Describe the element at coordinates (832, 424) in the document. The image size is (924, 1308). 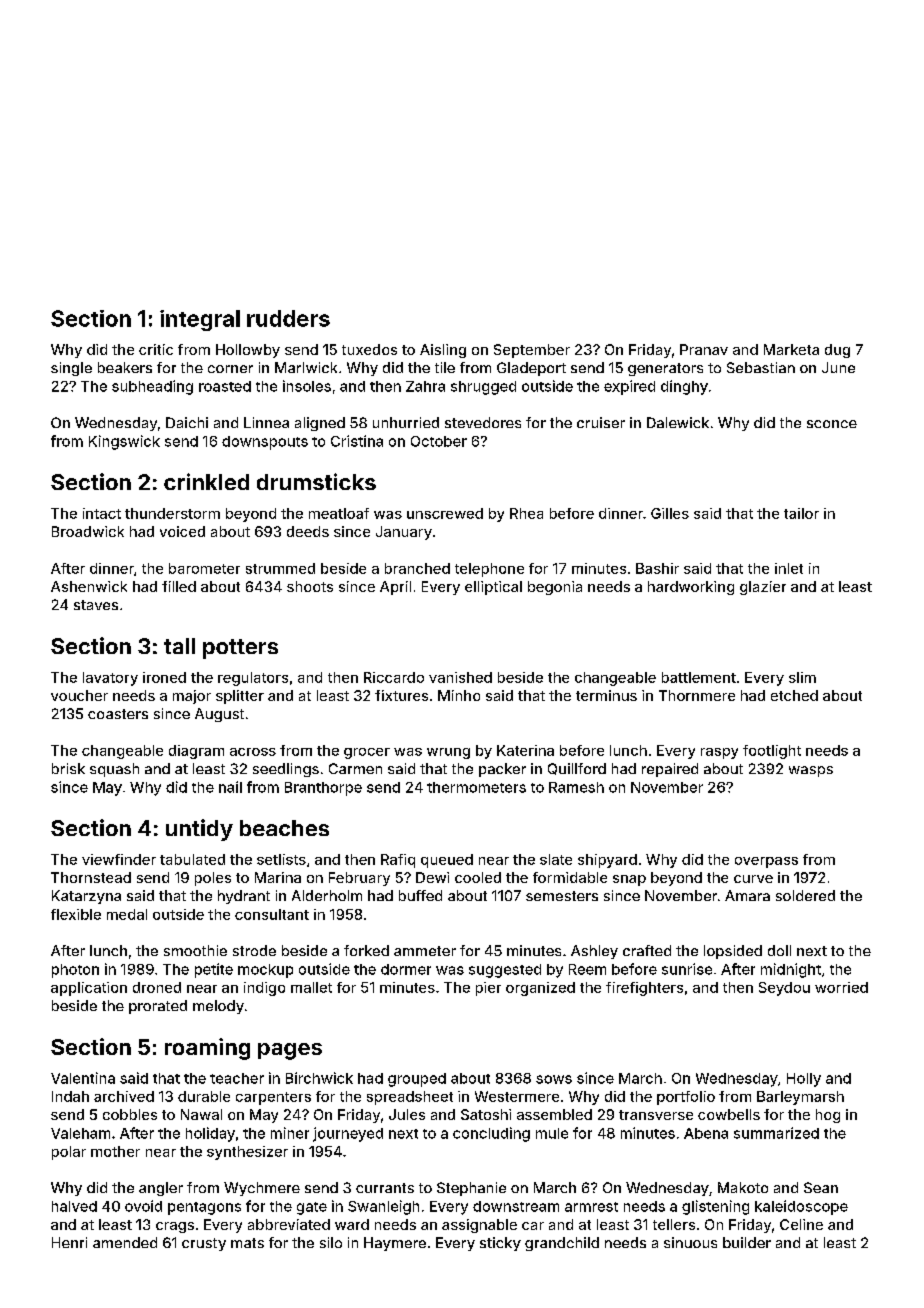
I see `sconce` at that location.
